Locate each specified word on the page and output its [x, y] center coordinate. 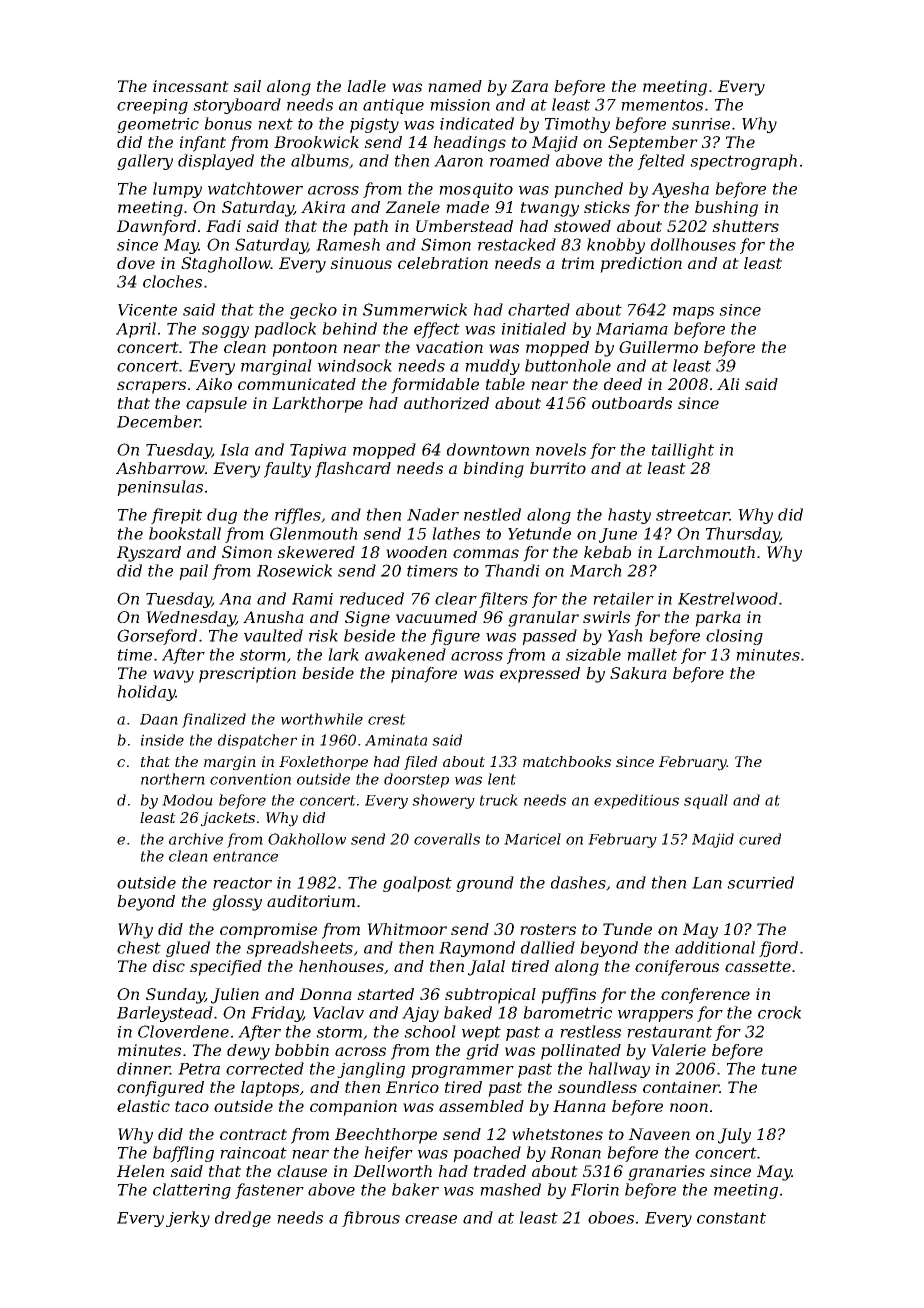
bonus [228, 123]
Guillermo [658, 347]
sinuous [361, 263]
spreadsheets [299, 949]
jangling [371, 1070]
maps [693, 313]
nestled [492, 514]
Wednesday [191, 619]
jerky [188, 1219]
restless [590, 1031]
